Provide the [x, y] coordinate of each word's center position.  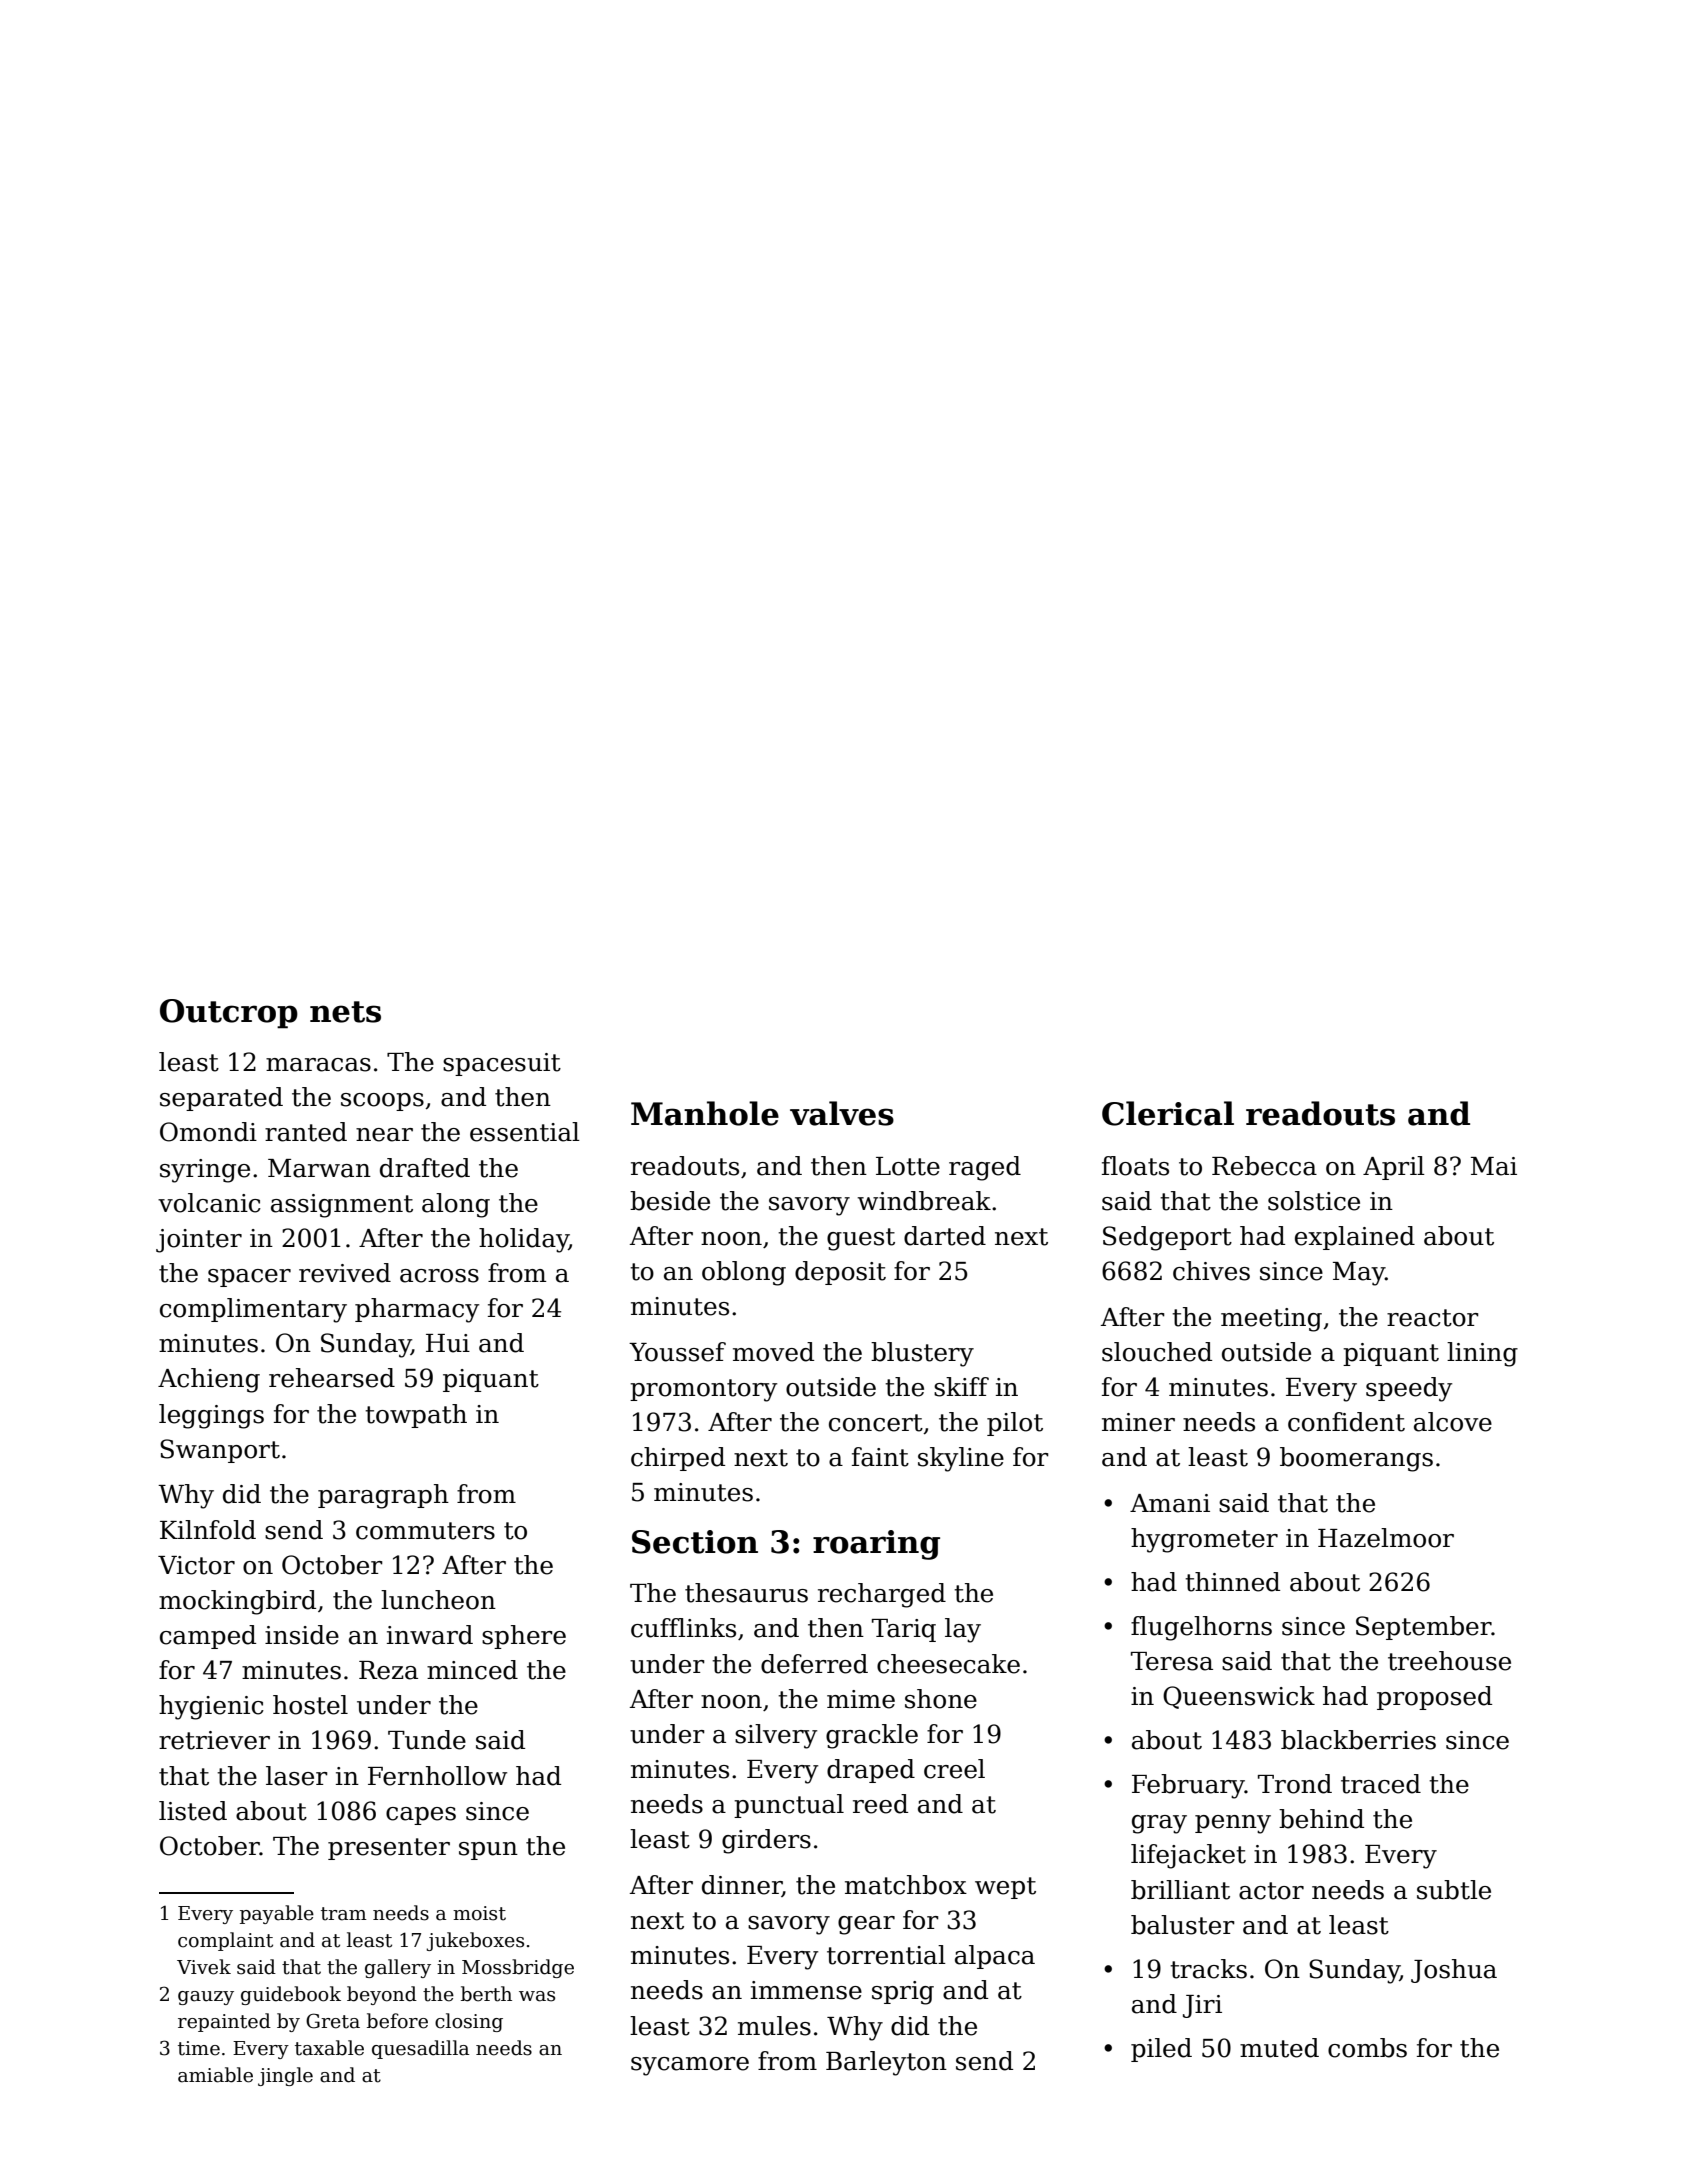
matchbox [906, 1885]
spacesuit [502, 1064]
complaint [225, 1941]
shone [941, 1699]
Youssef [677, 1352]
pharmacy [417, 1310]
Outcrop [229, 1014]
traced [1381, 1784]
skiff [961, 1387]
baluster [1183, 1925]
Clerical [1168, 1113]
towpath [416, 1416]
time [199, 2048]
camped [208, 1637]
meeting [1271, 1320]
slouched [1157, 1352]
